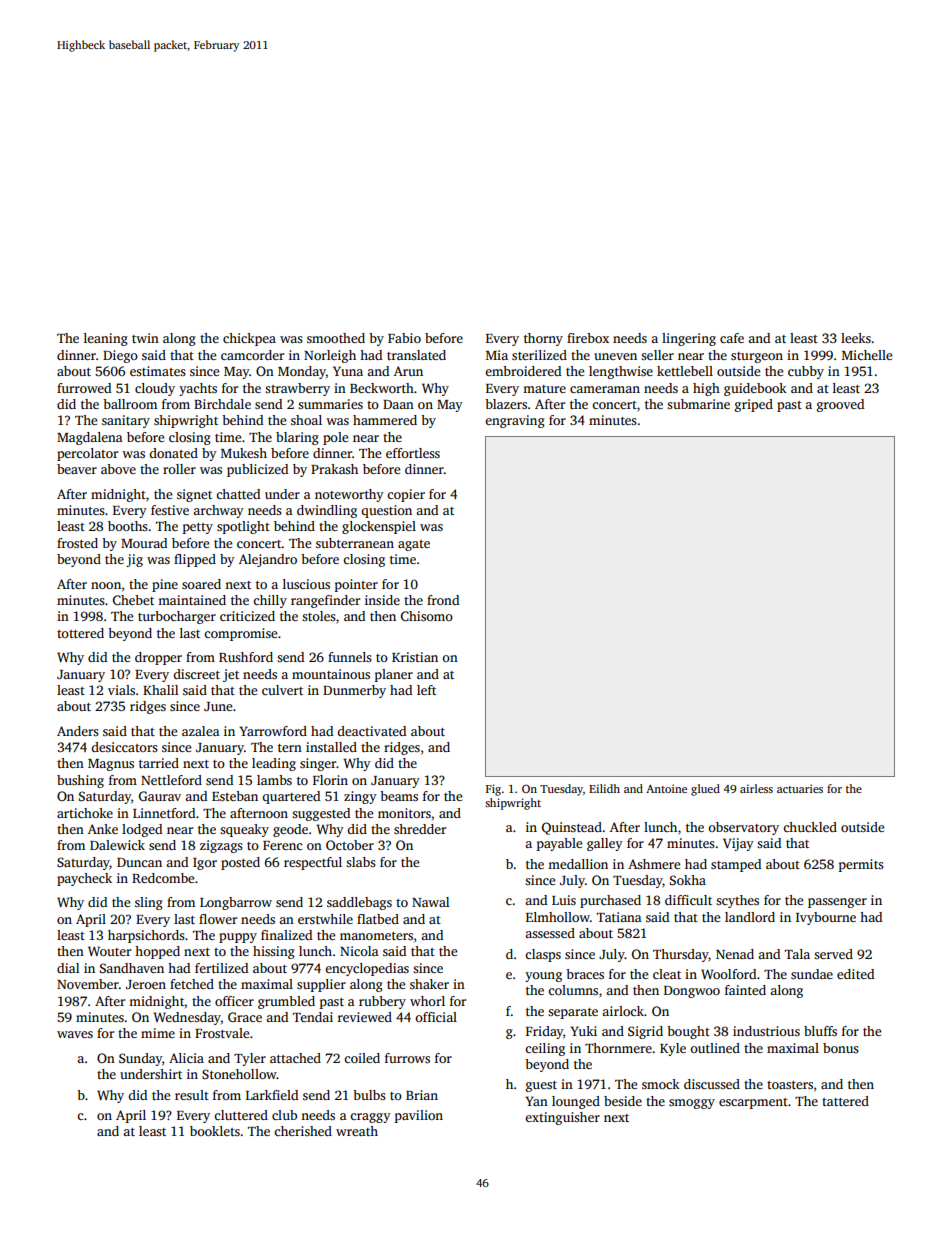  Describe the element at coordinates (754, 405) in the image. I see `griped` at that location.
